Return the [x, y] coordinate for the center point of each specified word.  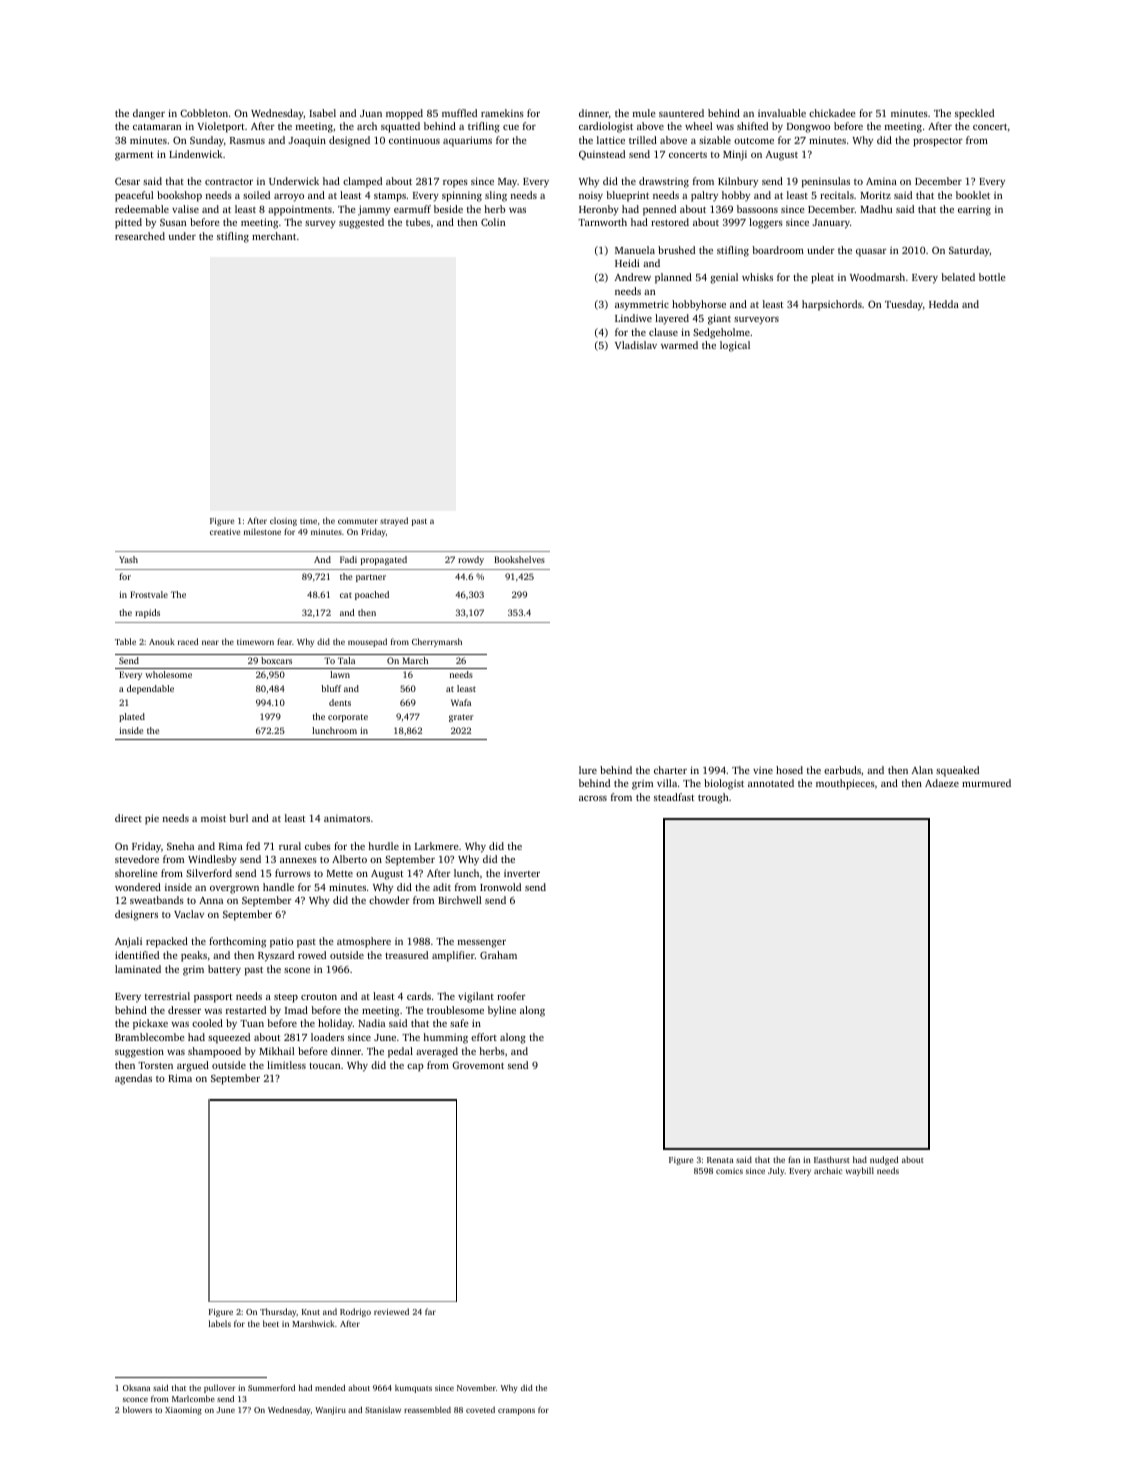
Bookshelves [519, 559]
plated [132, 717]
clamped [362, 182]
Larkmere [437, 846]
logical [735, 346]
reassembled [427, 1409]
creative [225, 532]
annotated [771, 783]
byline [502, 1011]
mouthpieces [845, 784]
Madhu [876, 209]
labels [220, 1323]
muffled [459, 113]
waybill [860, 1171]
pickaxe [150, 1024]
